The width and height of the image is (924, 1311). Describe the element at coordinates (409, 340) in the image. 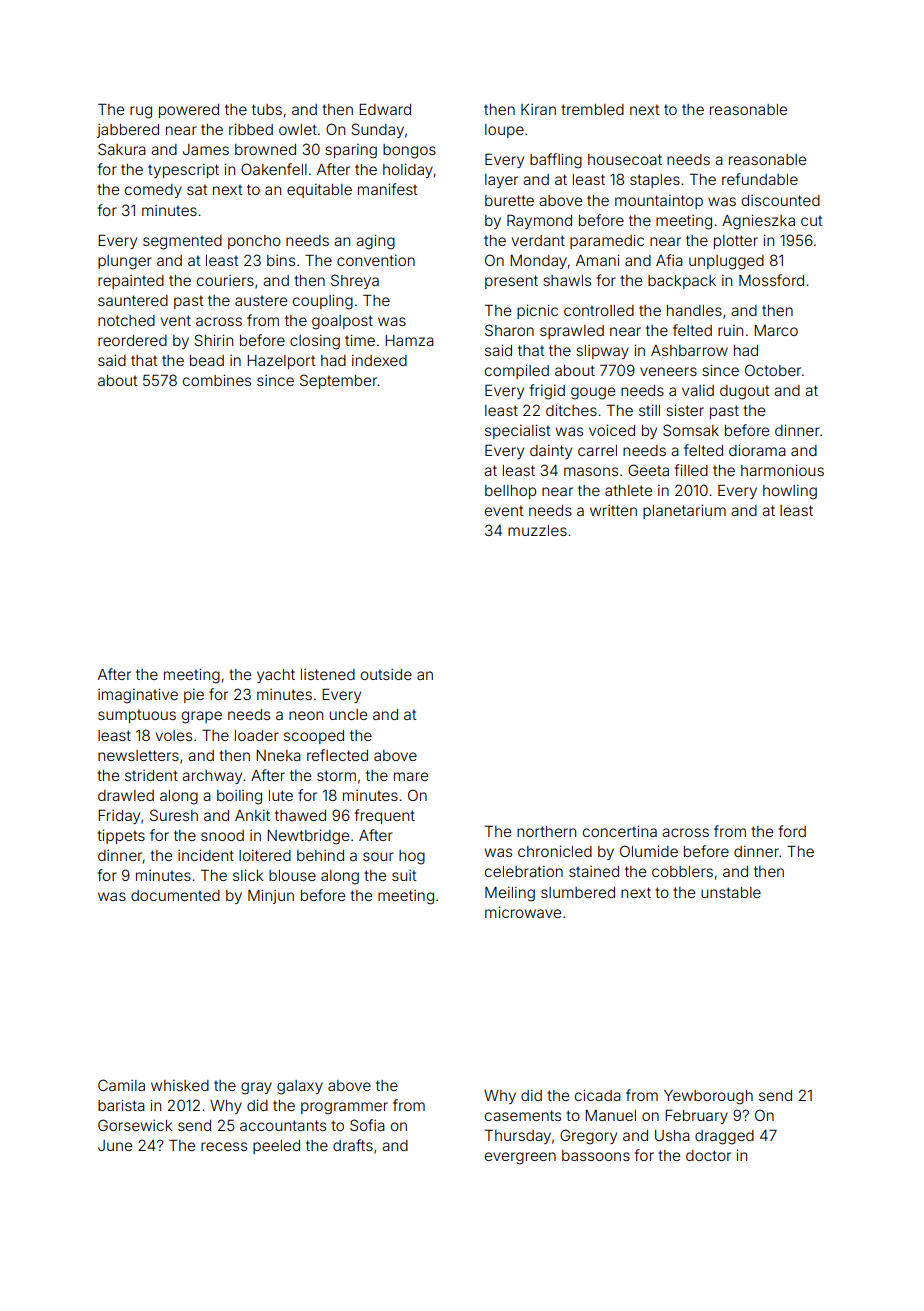

I see `Hamza` at that location.
